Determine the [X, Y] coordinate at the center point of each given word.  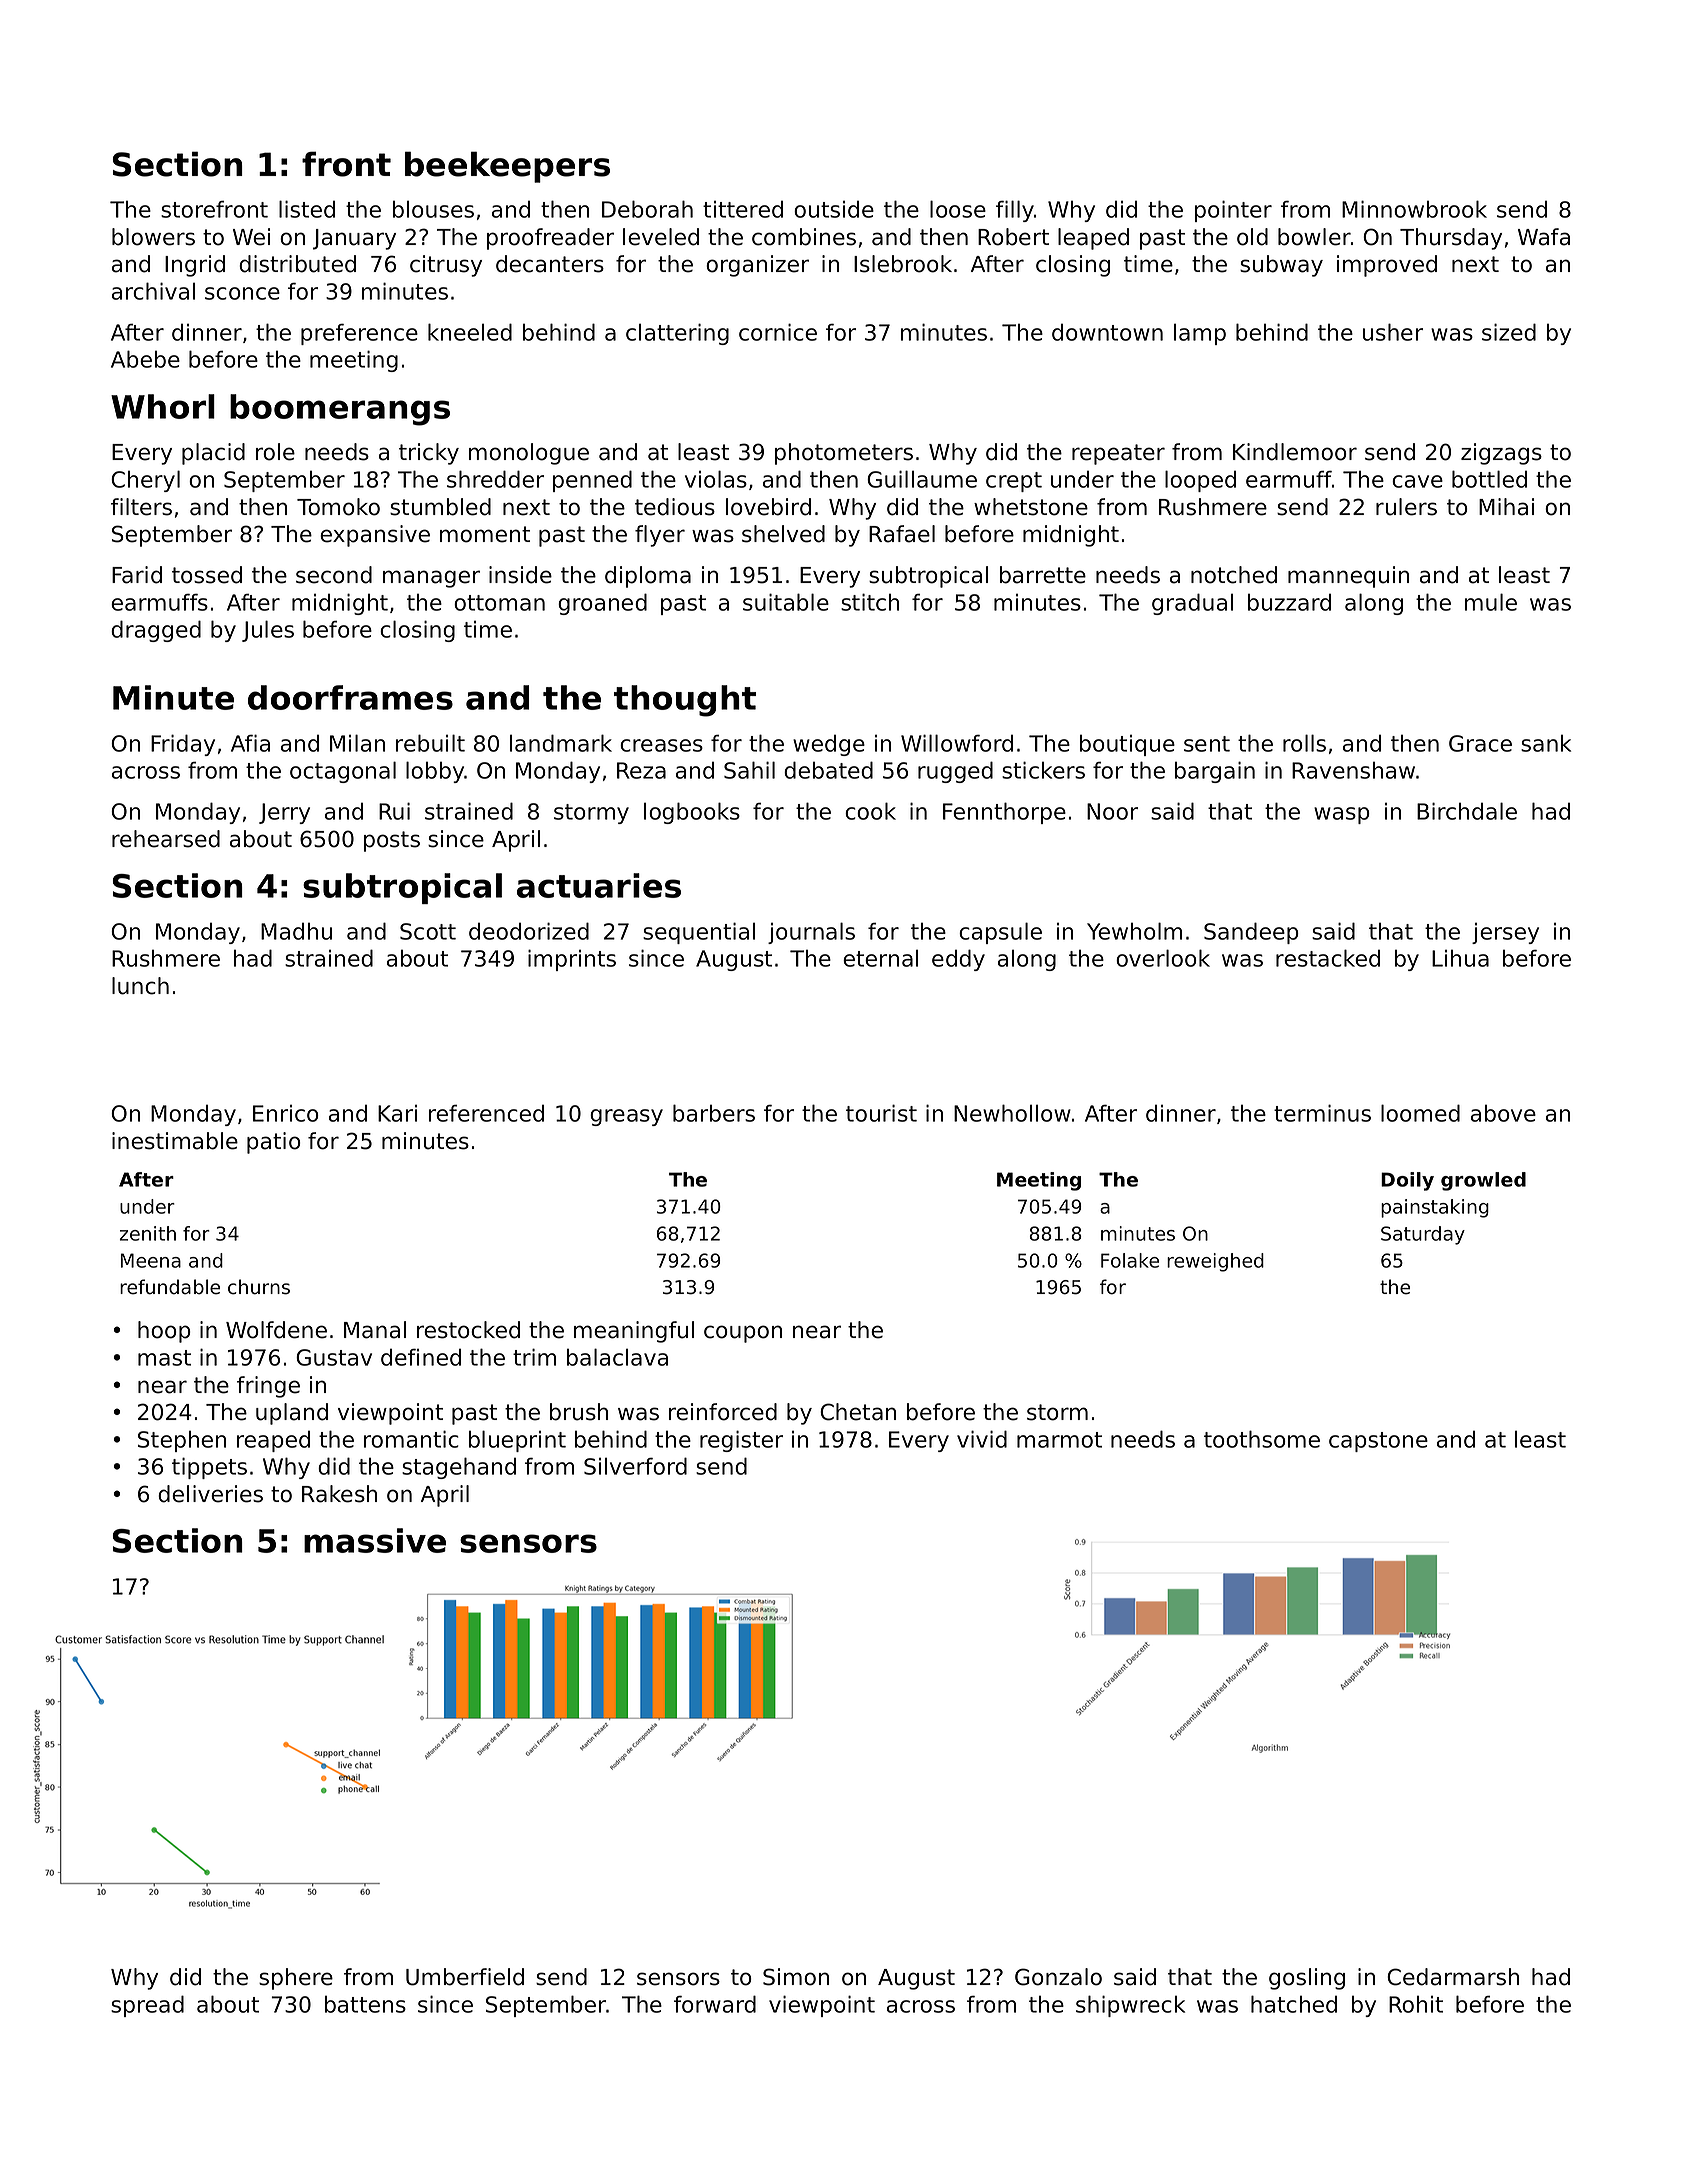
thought [685, 701]
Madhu [296, 931]
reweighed [1215, 1262]
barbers [714, 1113]
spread [147, 2006]
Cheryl [145, 481]
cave [1417, 481]
